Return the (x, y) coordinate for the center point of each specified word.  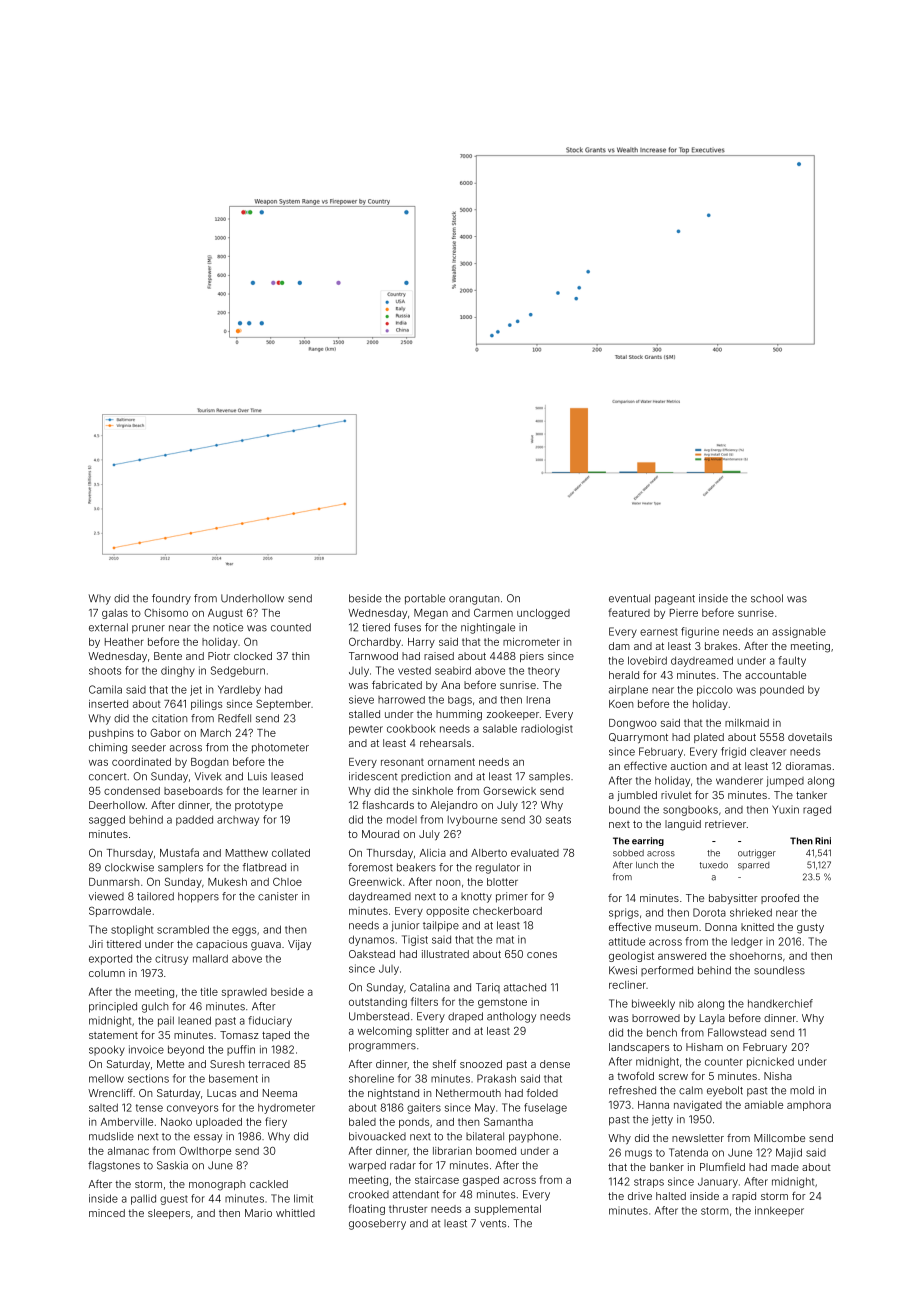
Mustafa (179, 852)
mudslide (111, 1136)
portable (425, 599)
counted (291, 627)
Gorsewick (509, 791)
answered (682, 956)
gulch (155, 1007)
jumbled (637, 796)
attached (525, 987)
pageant (675, 600)
